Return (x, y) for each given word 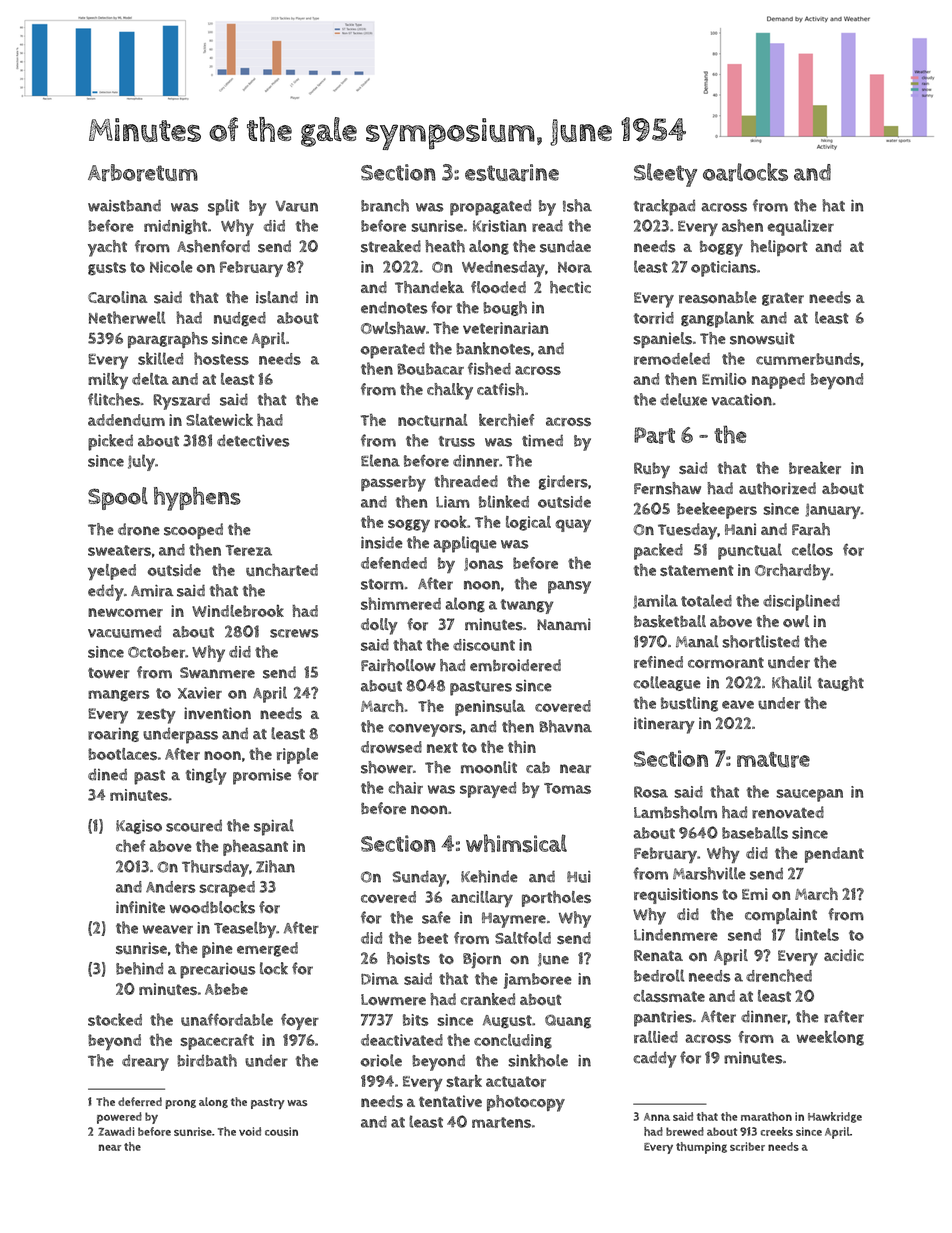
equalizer (800, 227)
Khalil (792, 682)
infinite (140, 907)
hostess (221, 358)
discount (484, 645)
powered (119, 1118)
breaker (815, 467)
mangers (119, 696)
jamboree (538, 981)
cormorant (726, 662)
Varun (296, 206)
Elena (380, 460)
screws (294, 633)
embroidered (515, 665)
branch (385, 205)
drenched (779, 975)
